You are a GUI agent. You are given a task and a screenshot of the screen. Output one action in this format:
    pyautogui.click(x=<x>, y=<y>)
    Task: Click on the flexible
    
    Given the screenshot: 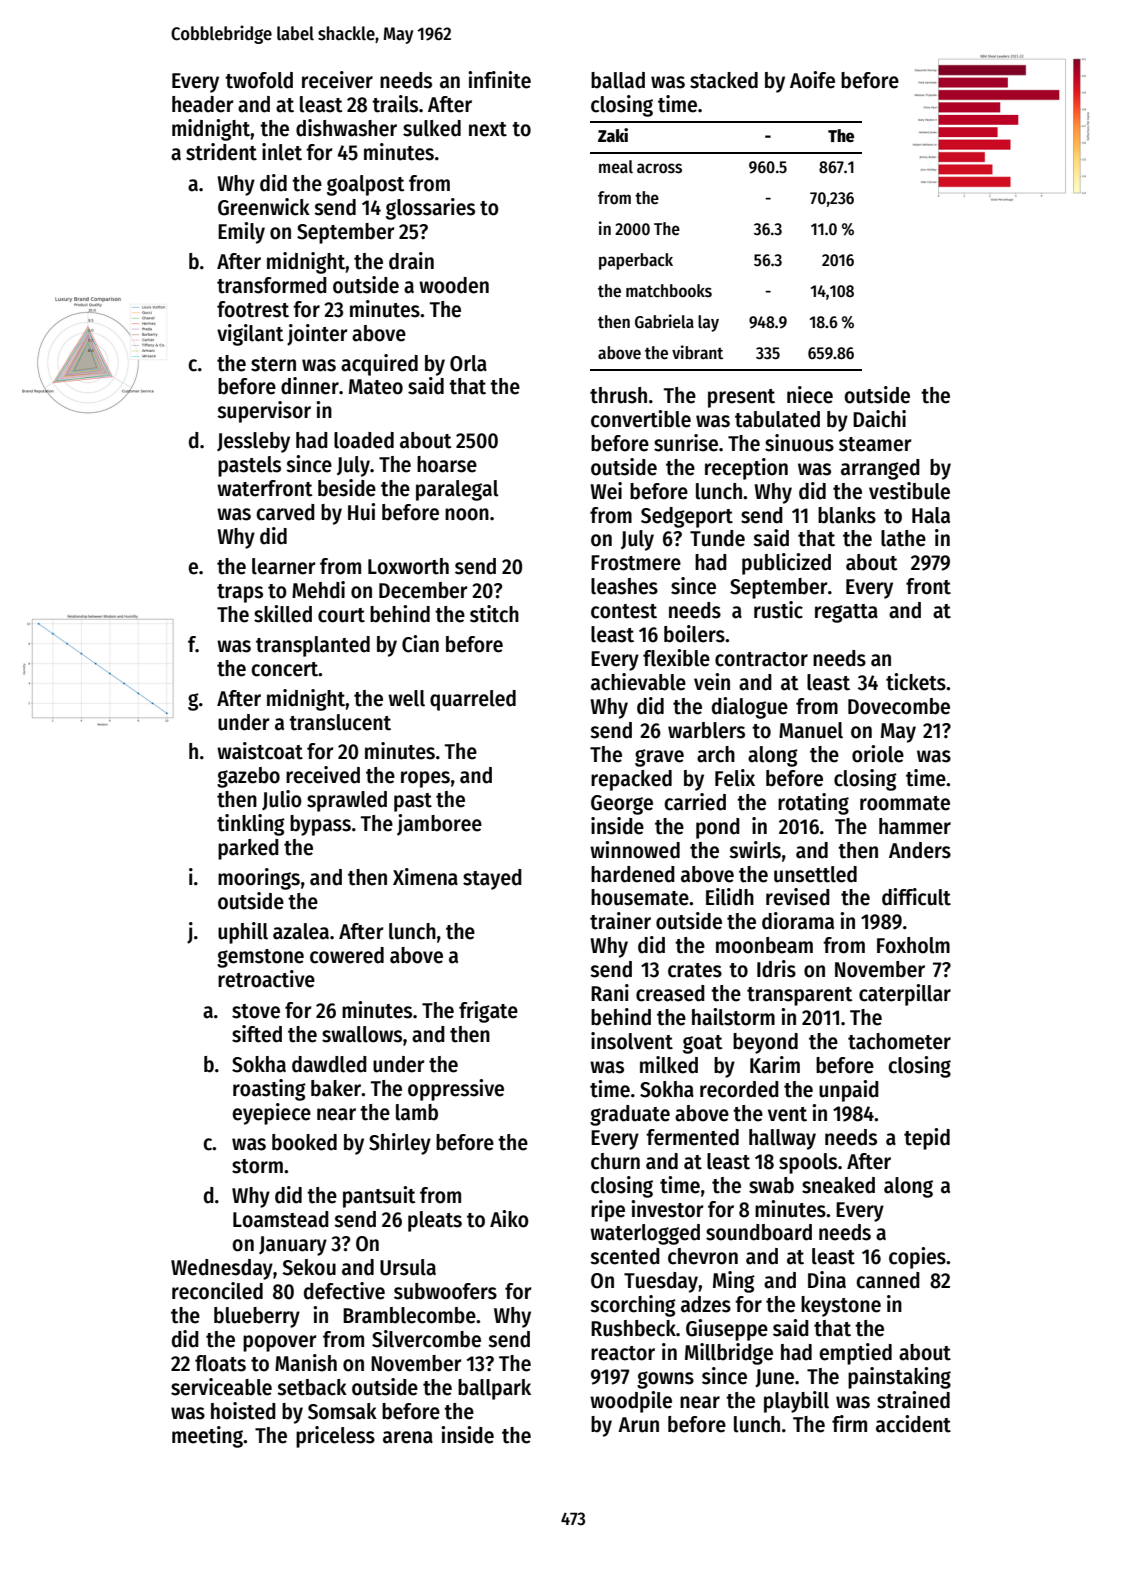 What is the action you would take?
    pyautogui.click(x=676, y=658)
